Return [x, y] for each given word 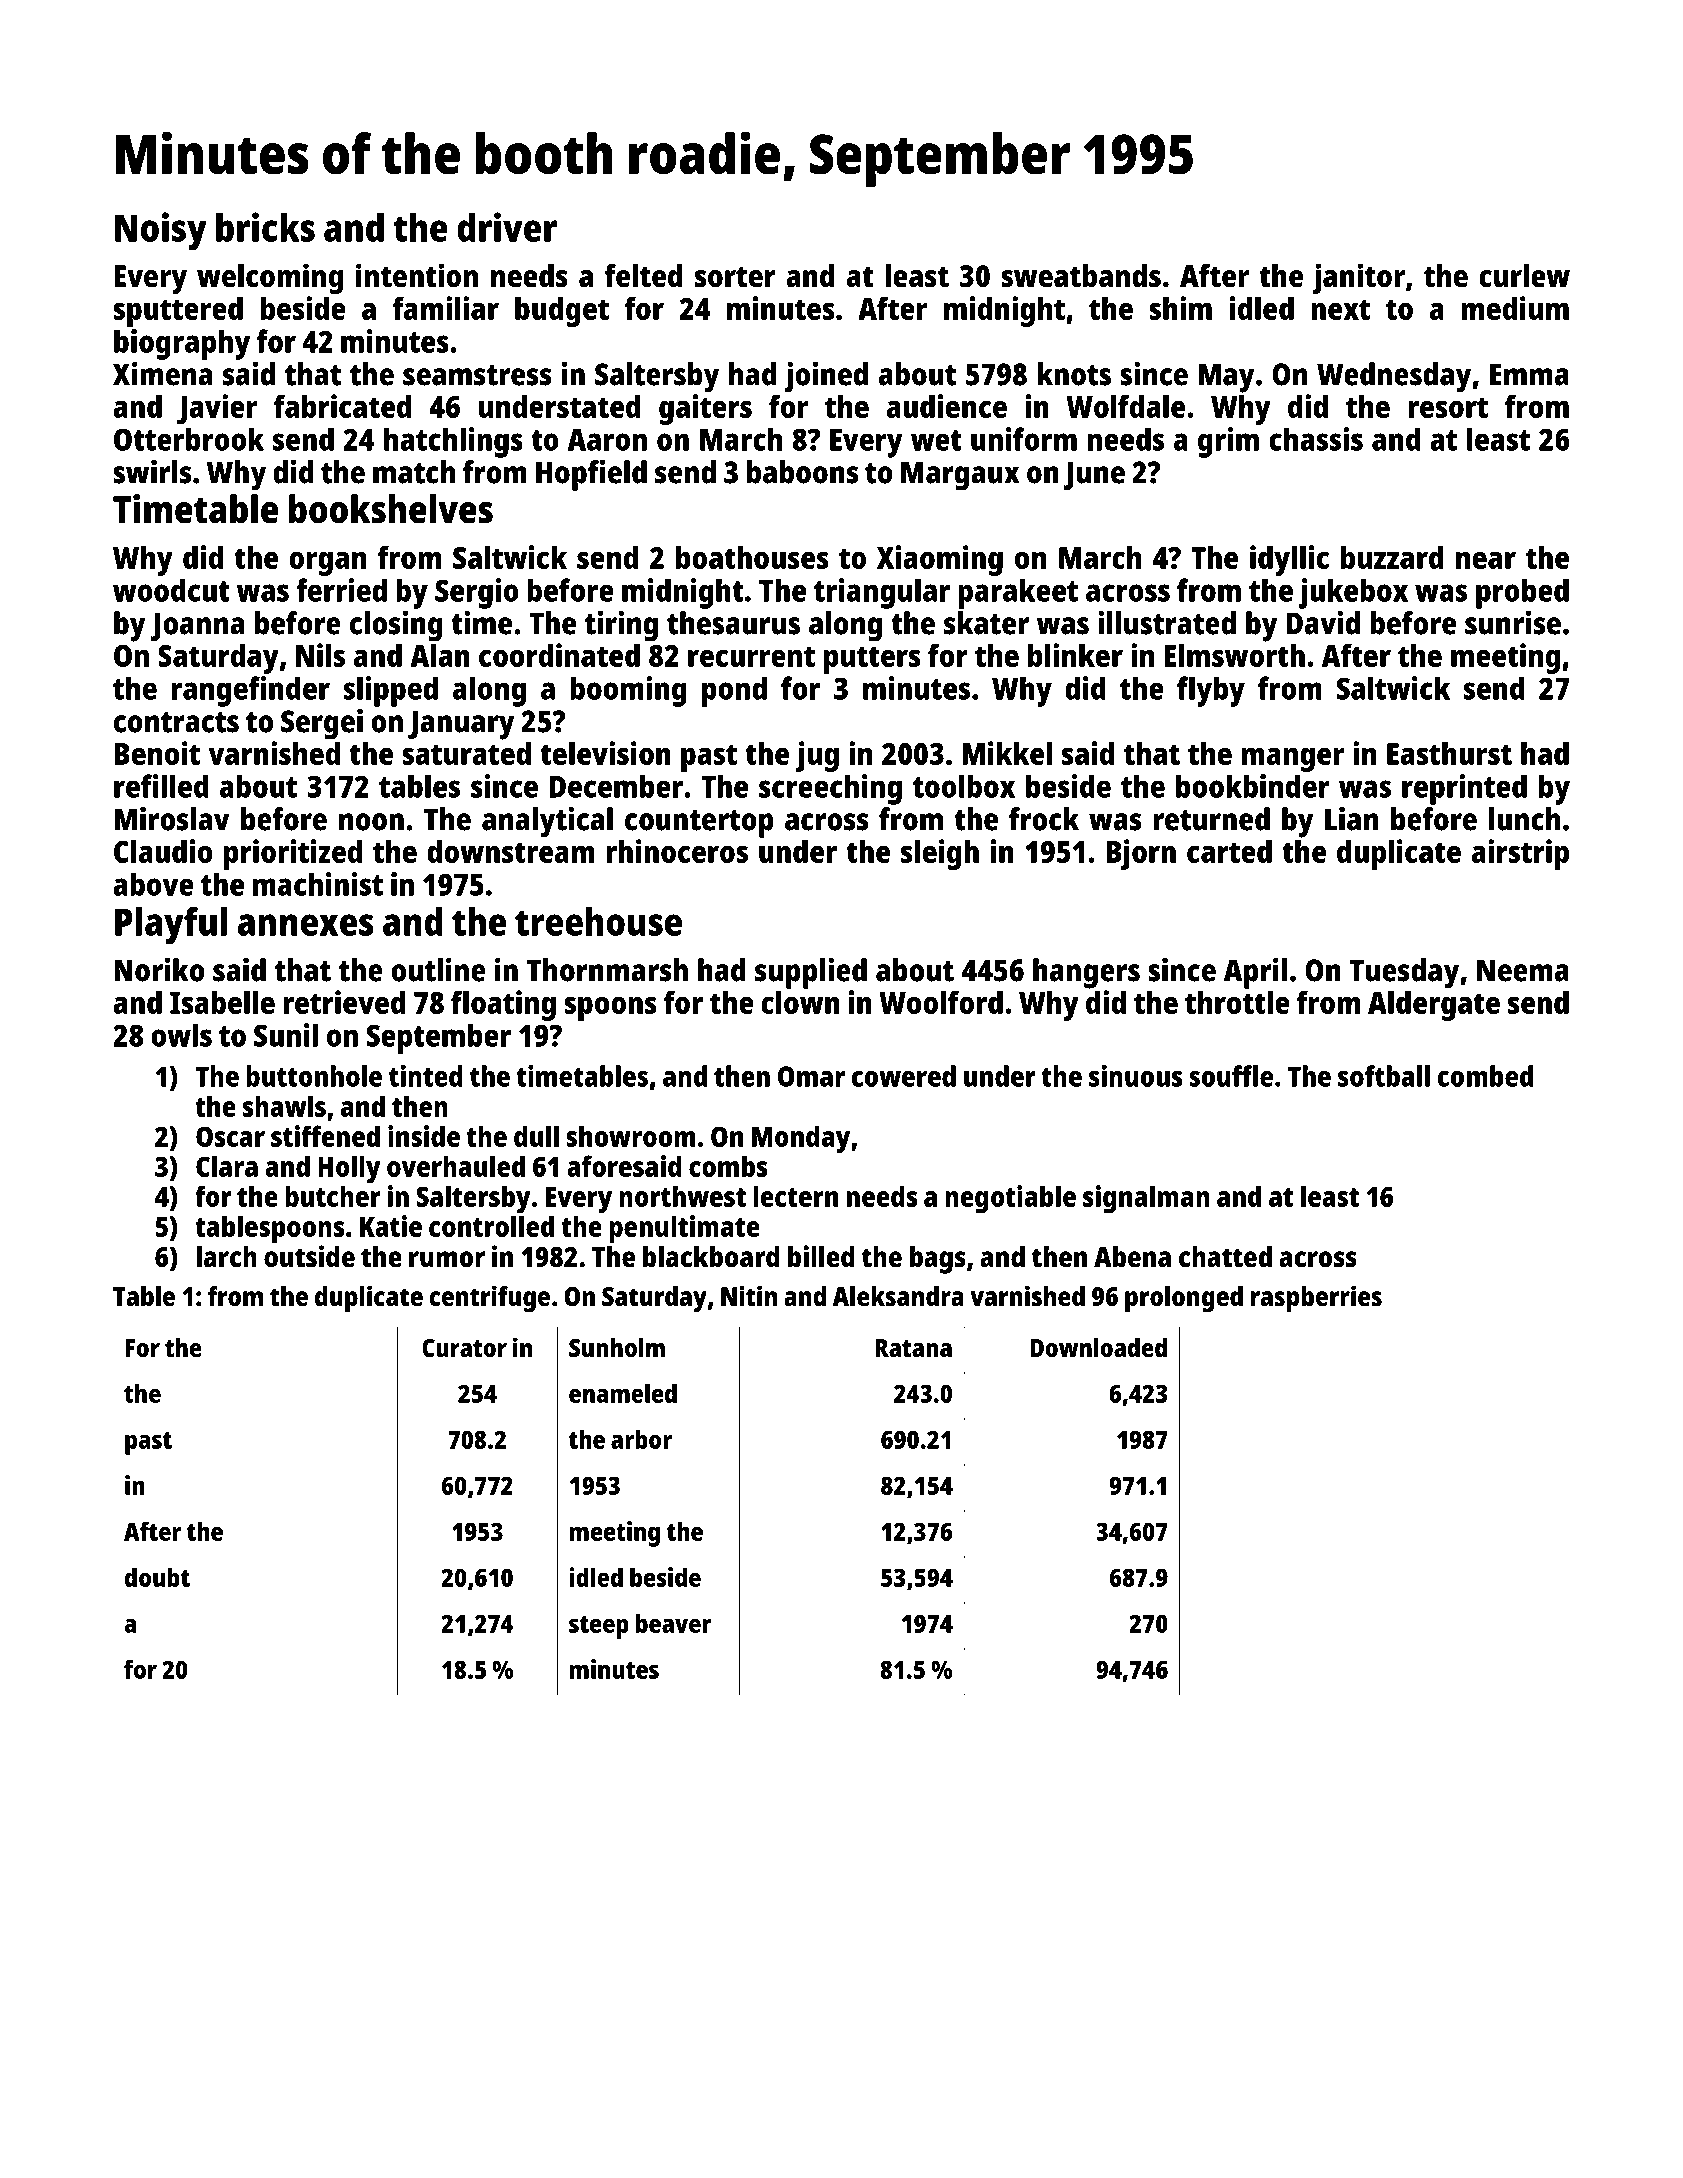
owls [181, 1035]
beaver [673, 1623]
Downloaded [1098, 1347]
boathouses [752, 557]
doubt [157, 1577]
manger [1293, 759]
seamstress [477, 375]
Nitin [749, 1295]
